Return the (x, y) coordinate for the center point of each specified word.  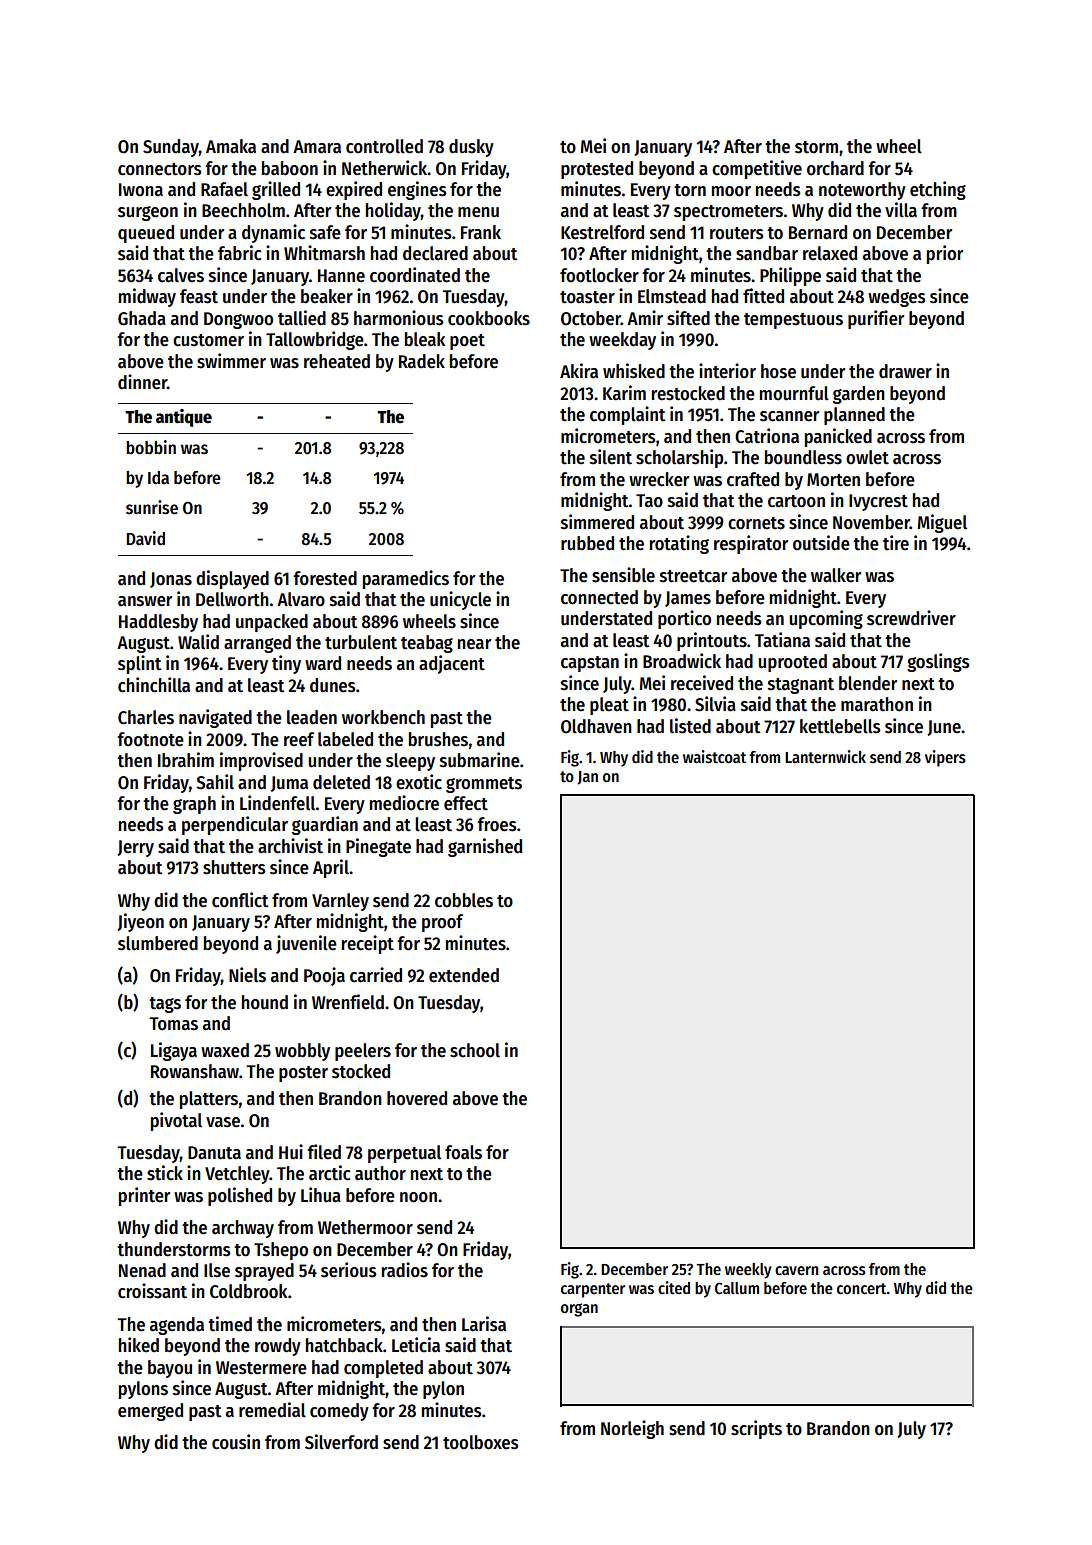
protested (597, 170)
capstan (590, 664)
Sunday (171, 148)
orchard (835, 168)
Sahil (215, 782)
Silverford (341, 1442)
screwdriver (911, 618)
